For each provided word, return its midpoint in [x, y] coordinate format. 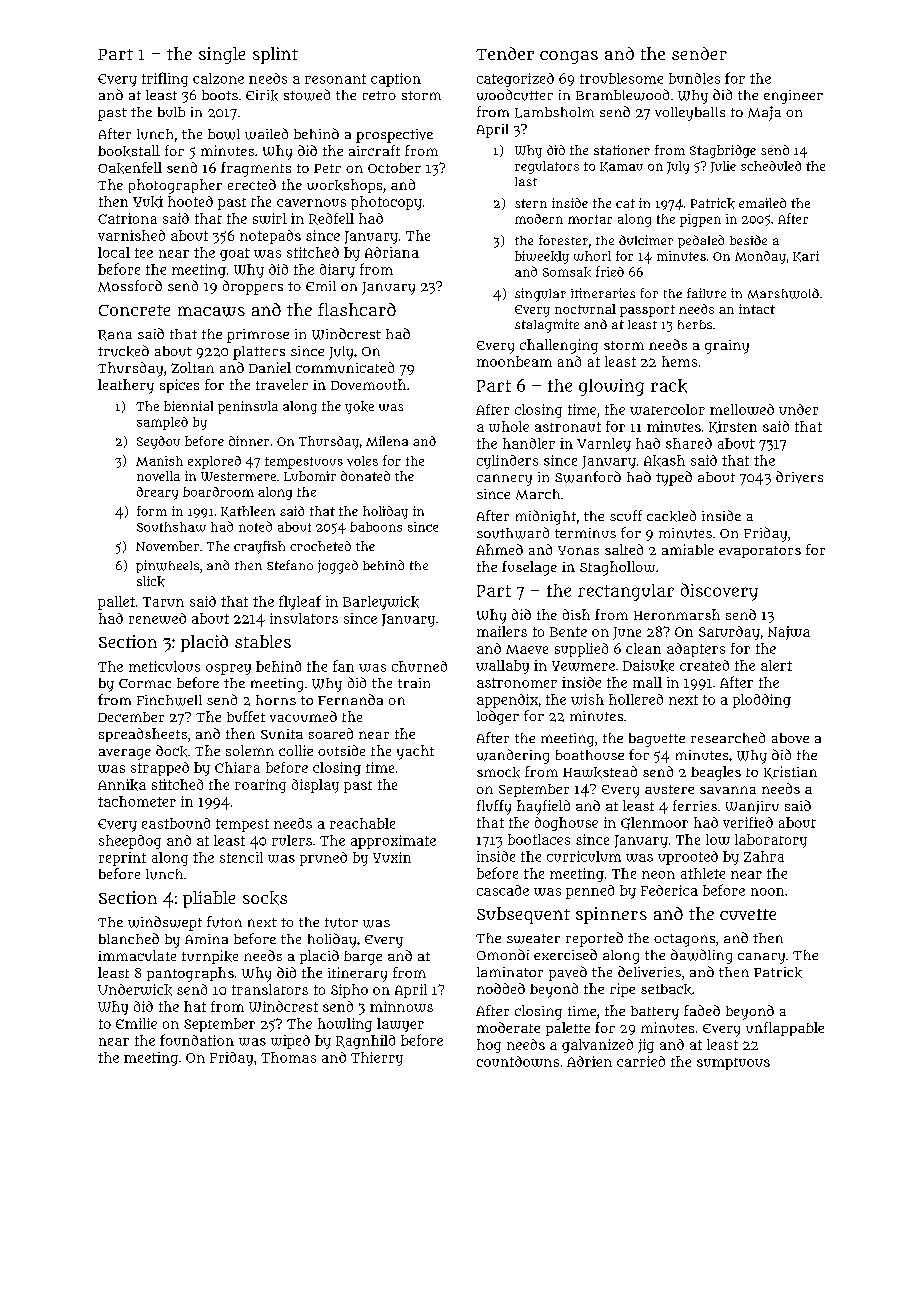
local [114, 252]
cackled [671, 516]
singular [540, 295]
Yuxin [392, 857]
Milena [387, 441]
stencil [241, 857]
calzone [218, 78]
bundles [694, 78]
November [167, 546]
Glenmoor [654, 823]
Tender [505, 53]
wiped [290, 1042]
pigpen [700, 220]
